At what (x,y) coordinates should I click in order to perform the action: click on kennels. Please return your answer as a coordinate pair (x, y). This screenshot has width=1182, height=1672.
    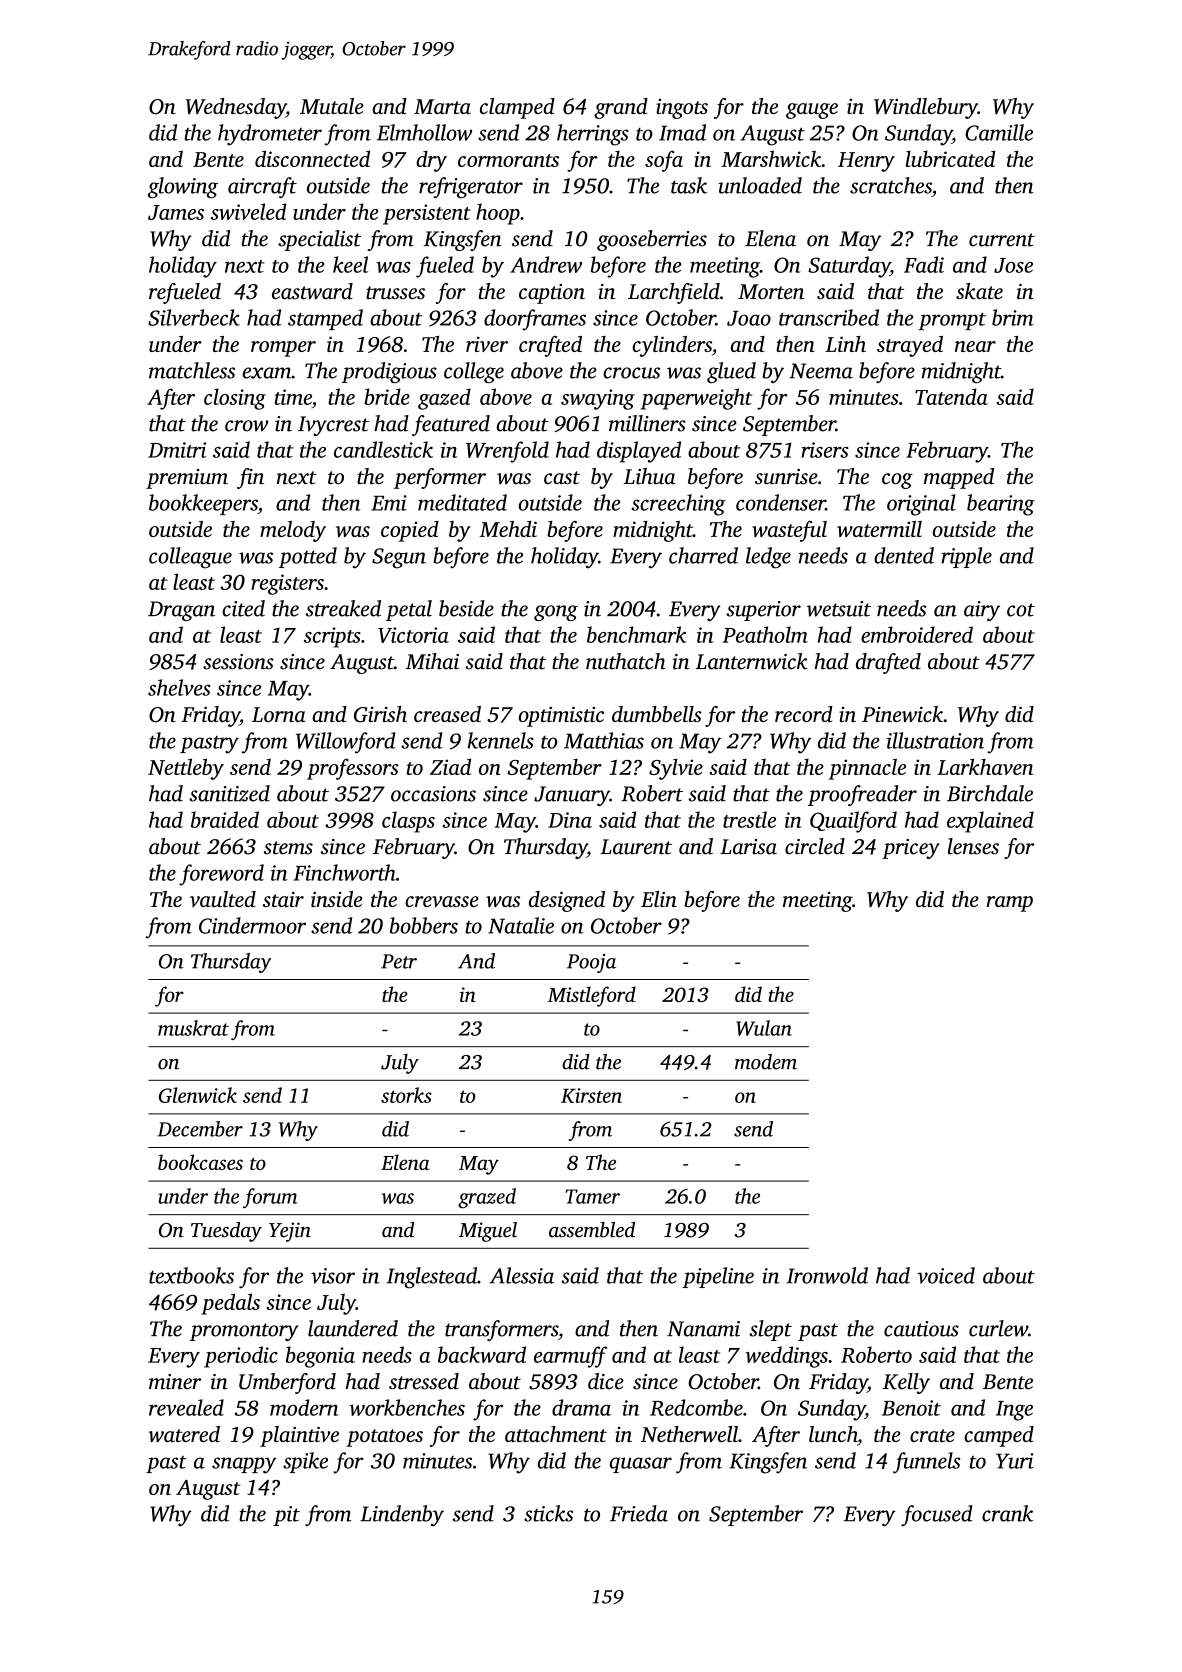
    Looking at the image, I should click on (501, 740).
